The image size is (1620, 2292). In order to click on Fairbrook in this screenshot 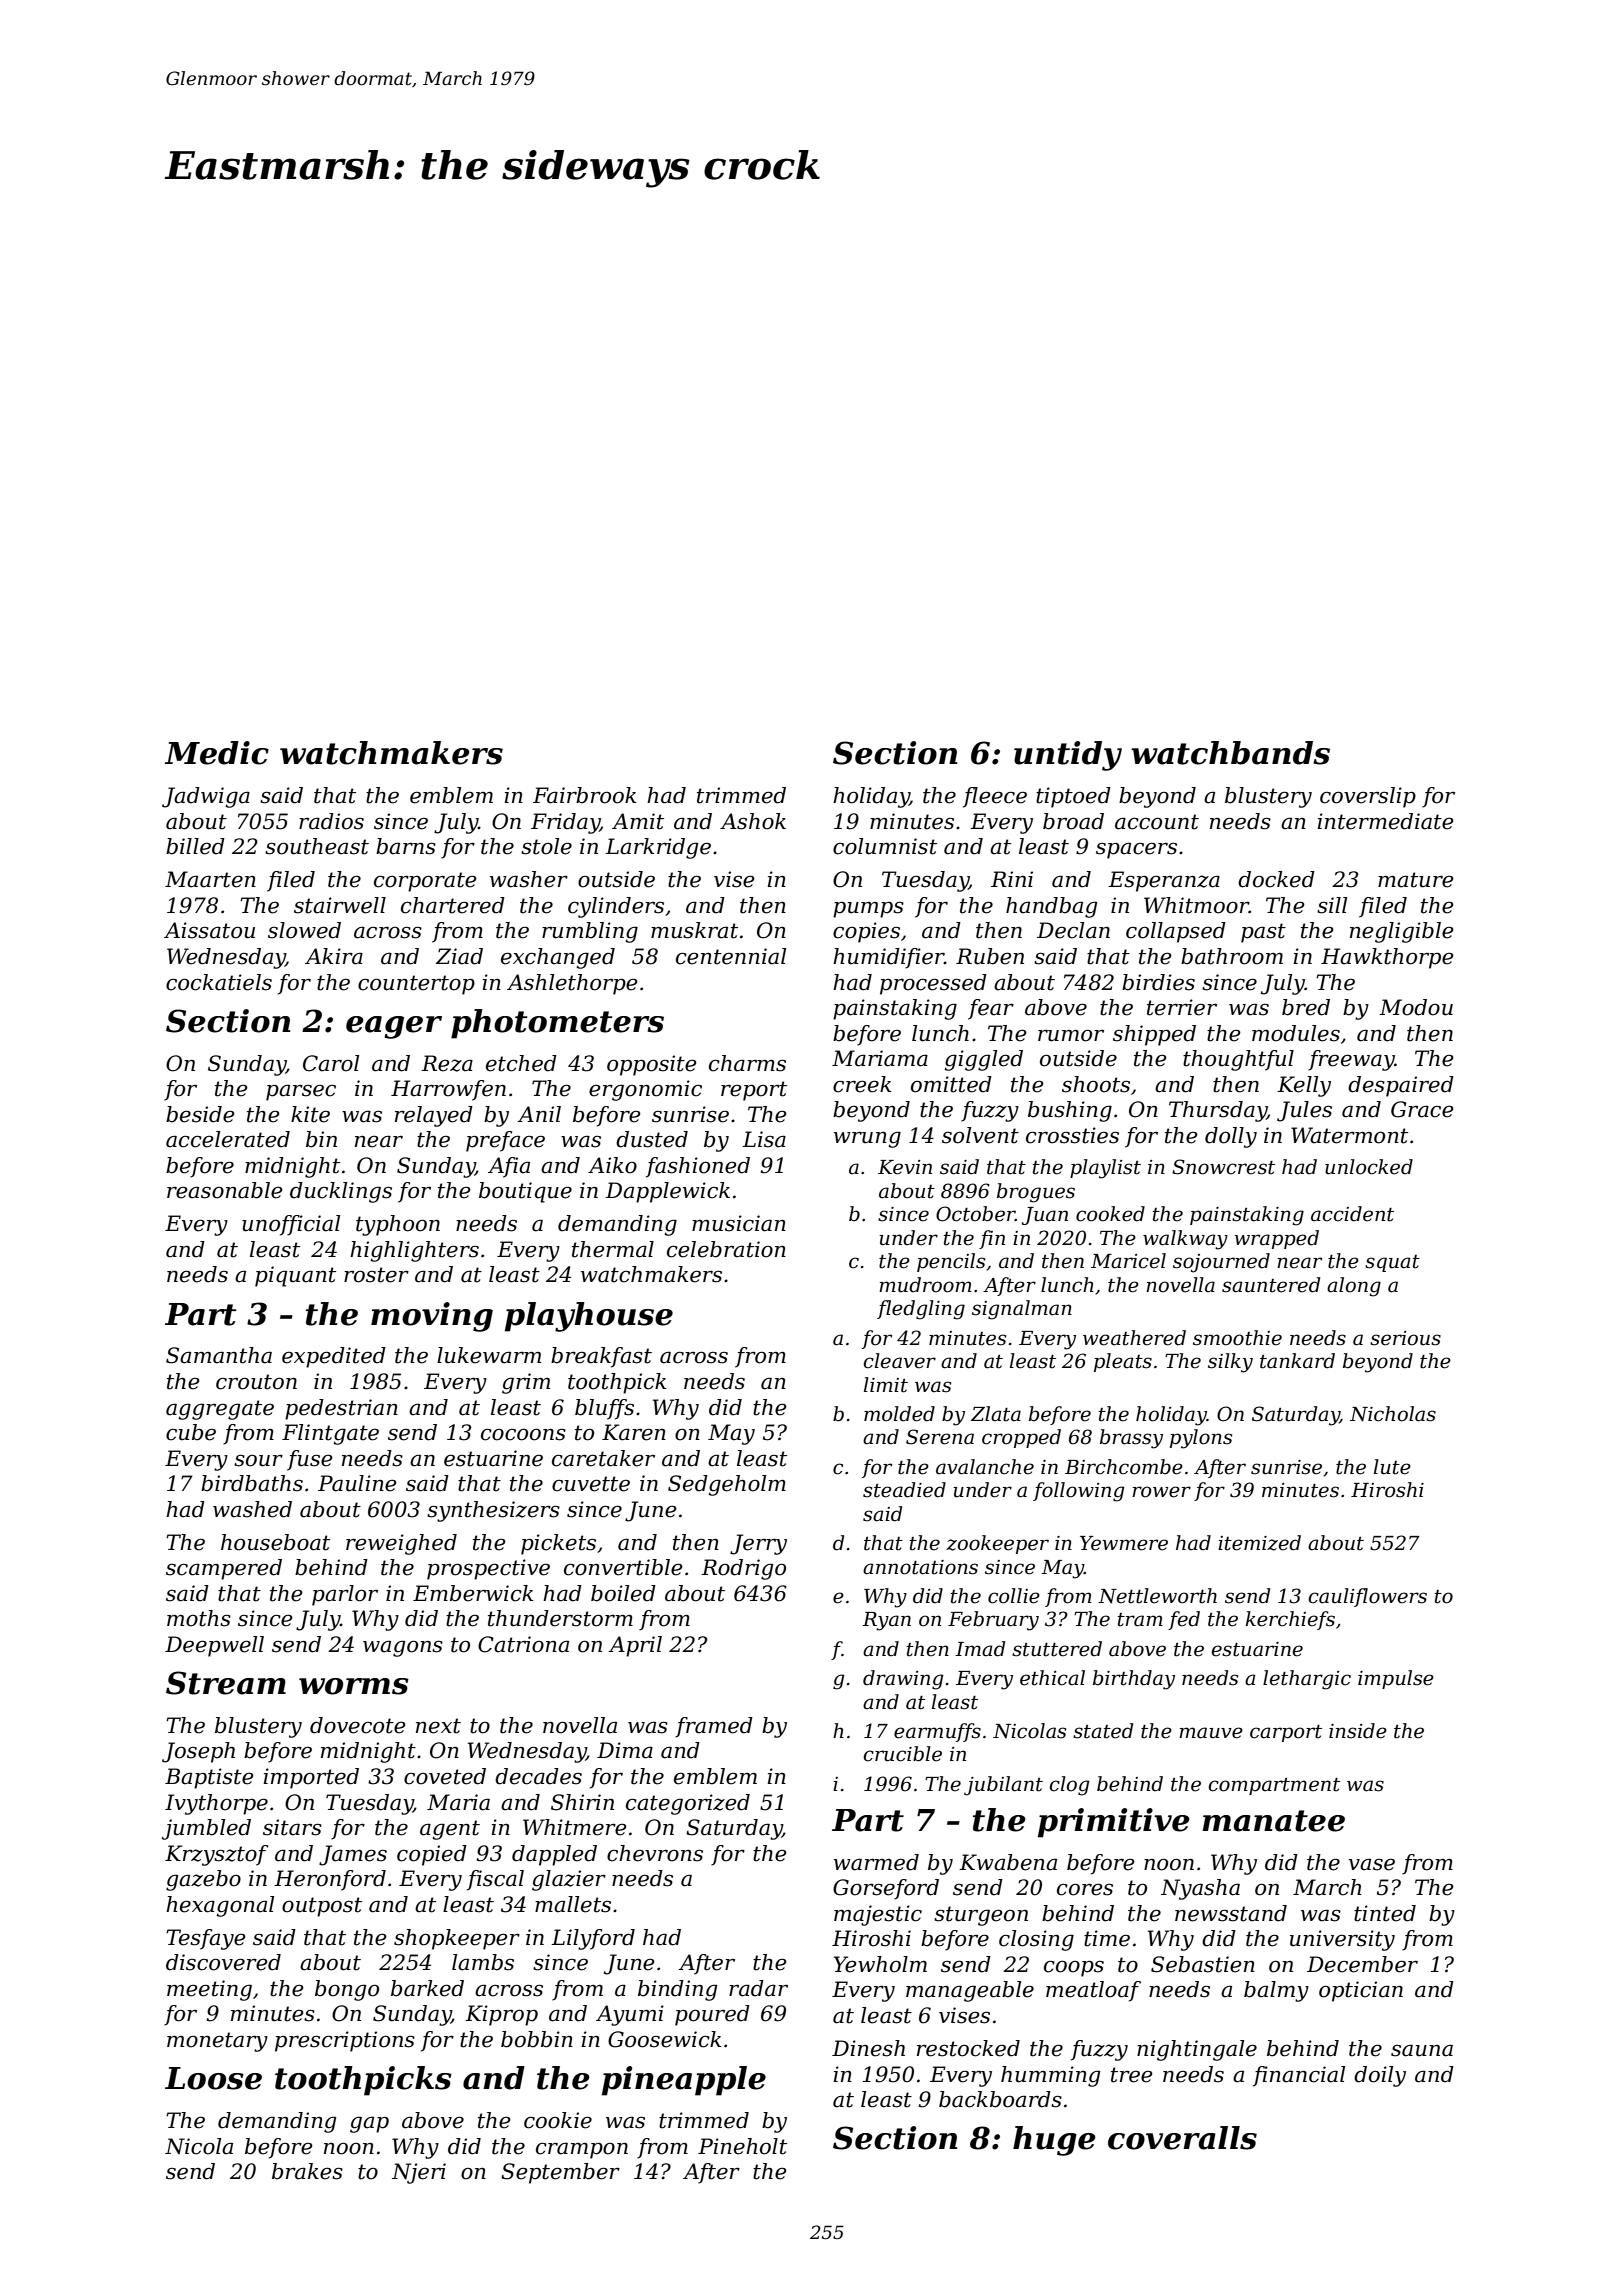, I will do `click(584, 795)`.
